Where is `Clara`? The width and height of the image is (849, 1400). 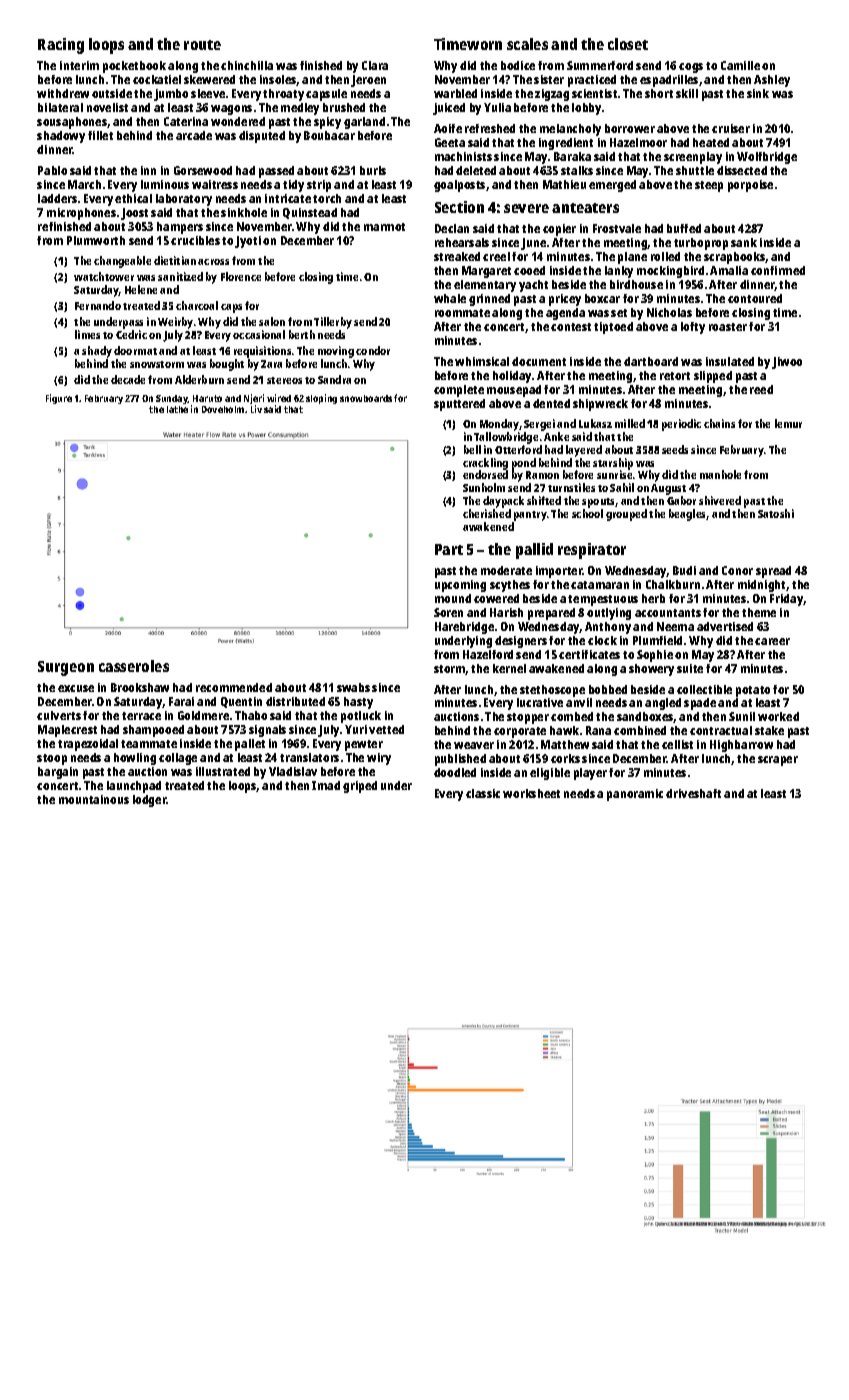 Clara is located at coordinates (375, 65).
